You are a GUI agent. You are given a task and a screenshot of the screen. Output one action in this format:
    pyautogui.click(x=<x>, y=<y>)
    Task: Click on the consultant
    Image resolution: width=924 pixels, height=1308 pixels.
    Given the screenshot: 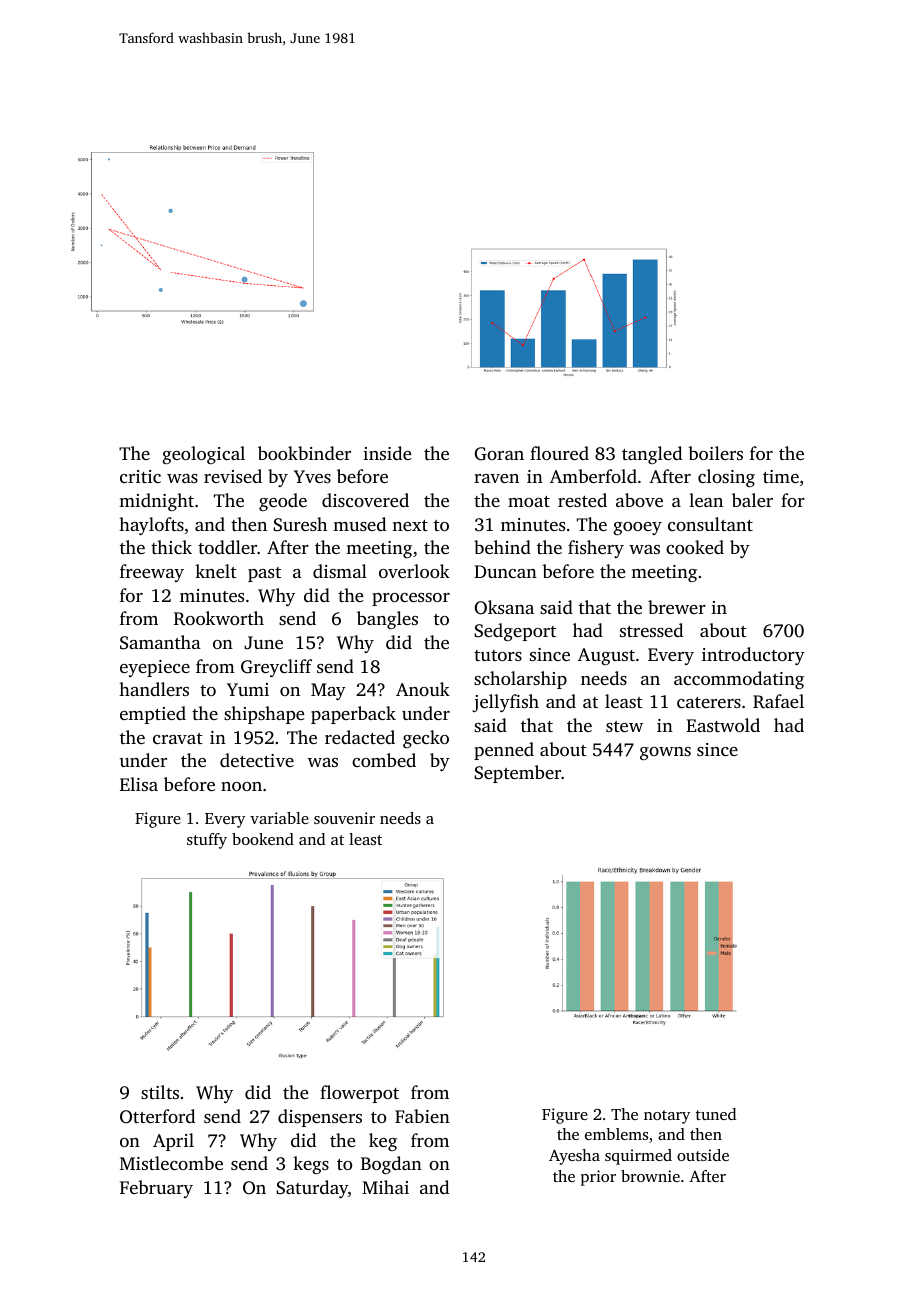 What is the action you would take?
    pyautogui.click(x=710, y=524)
